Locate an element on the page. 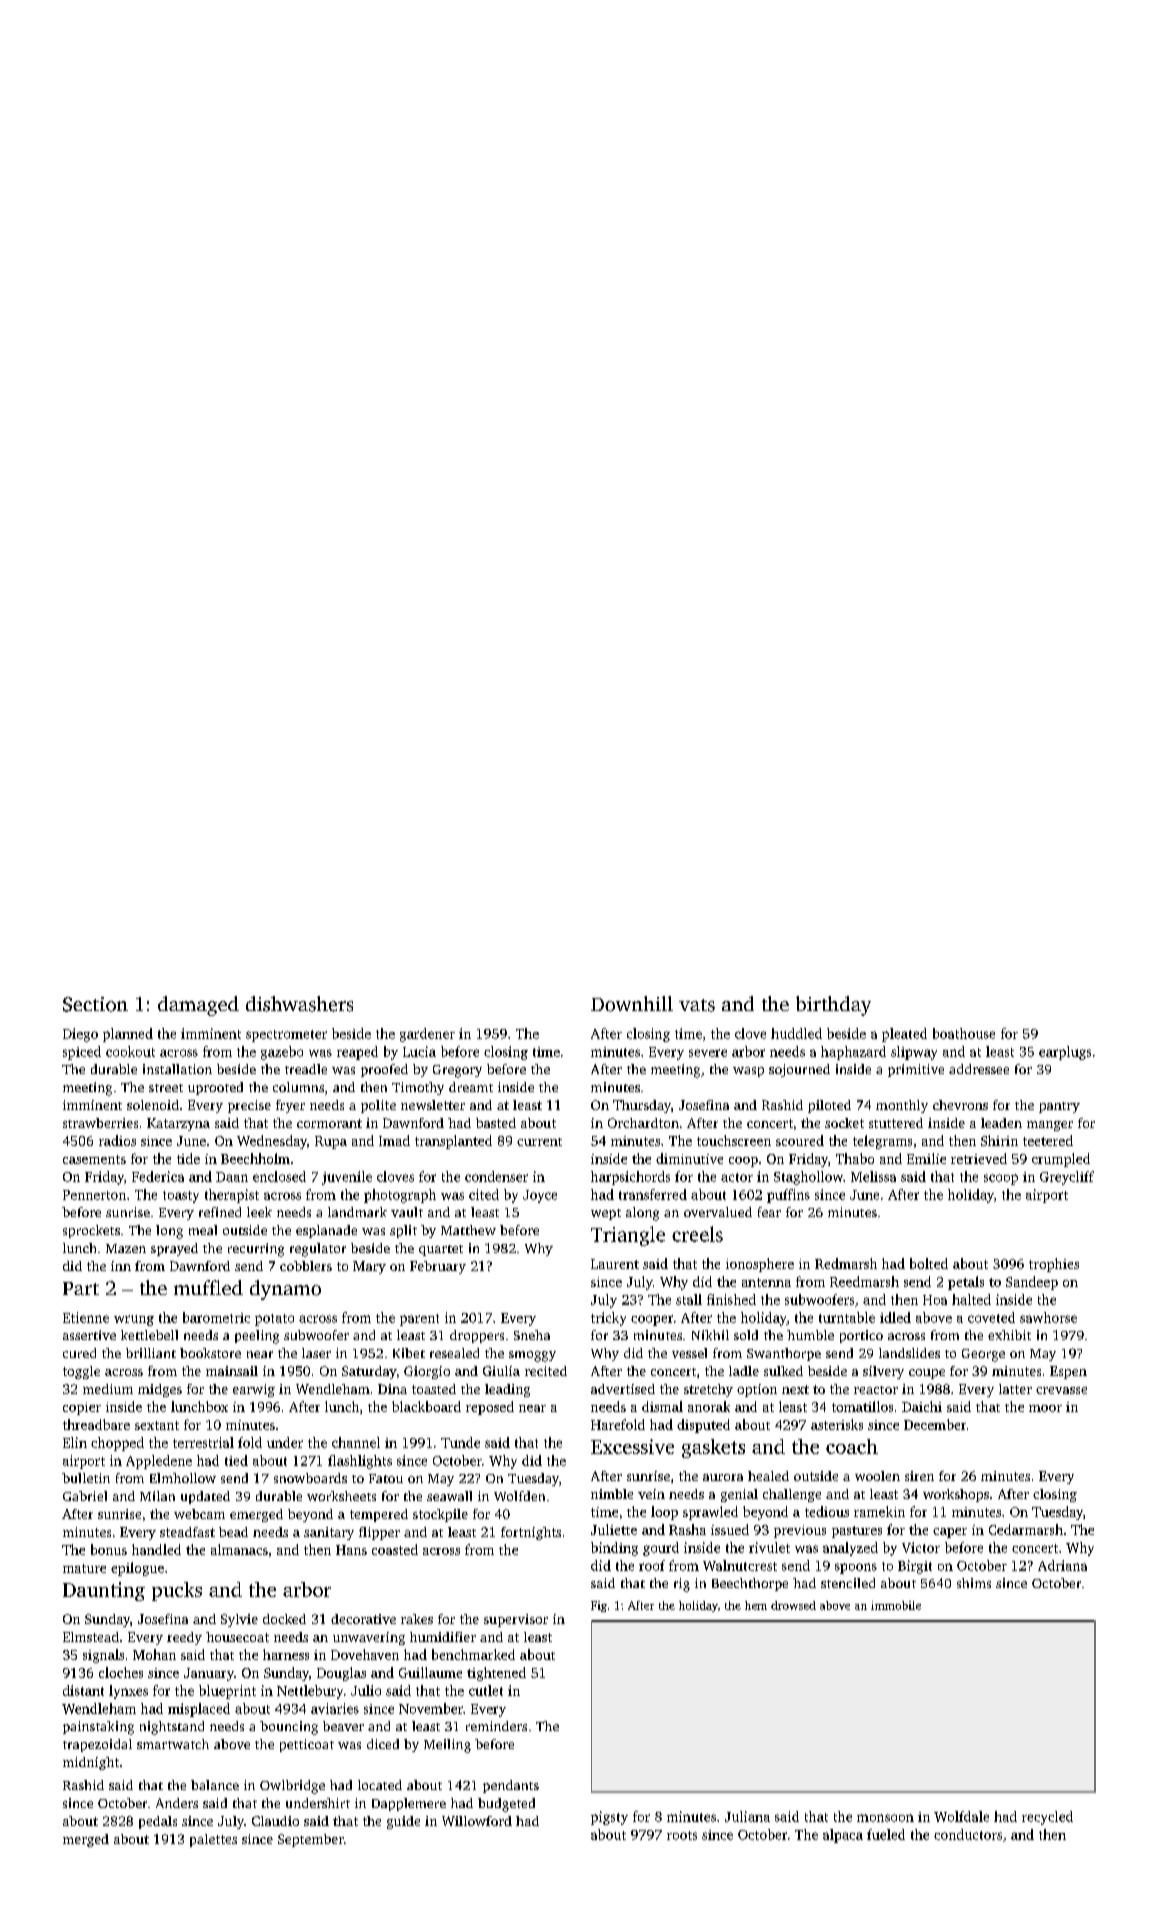 The image size is (1158, 1907). coasted is located at coordinates (395, 1549).
